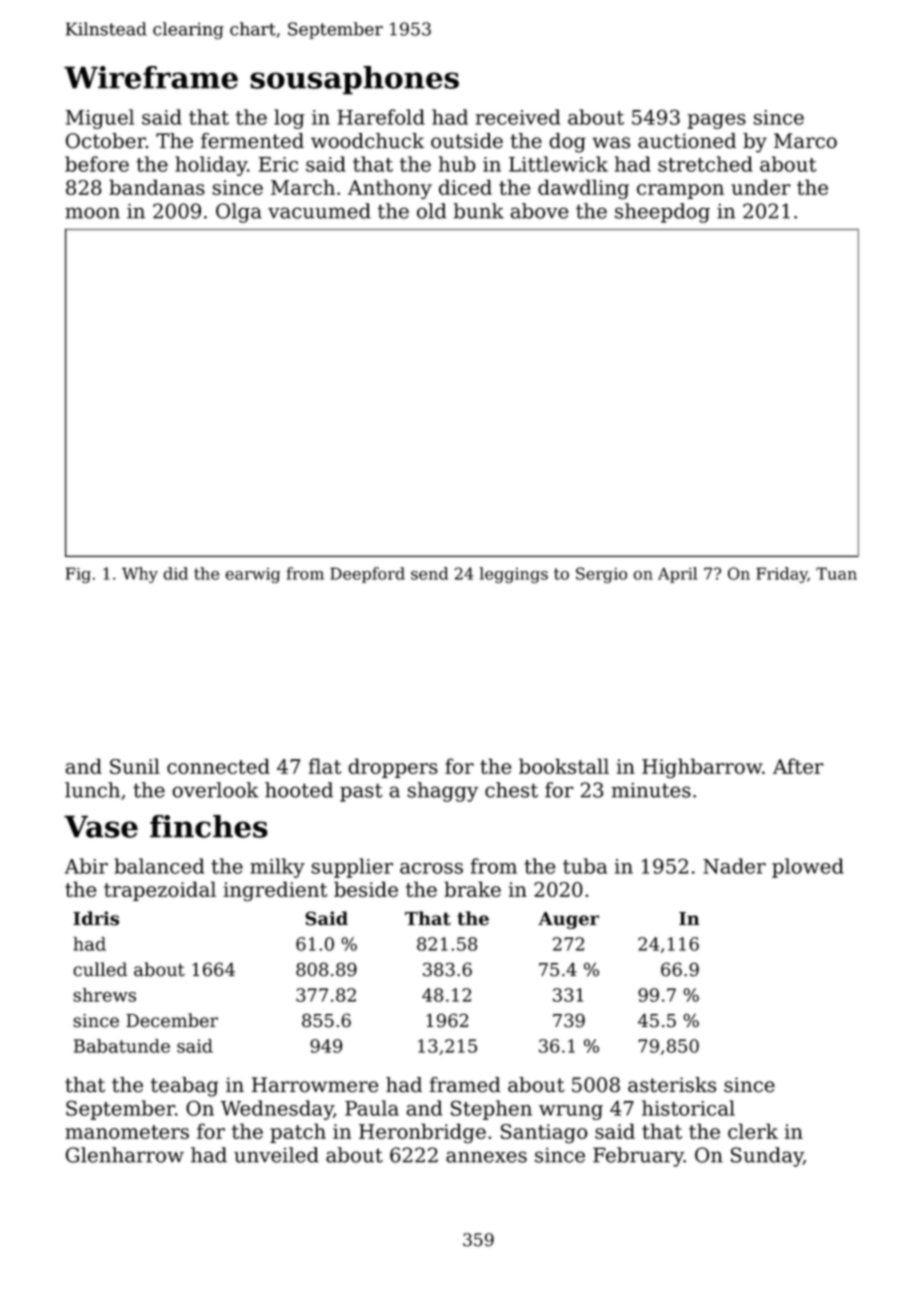  I want to click on Fig, so click(78, 575).
